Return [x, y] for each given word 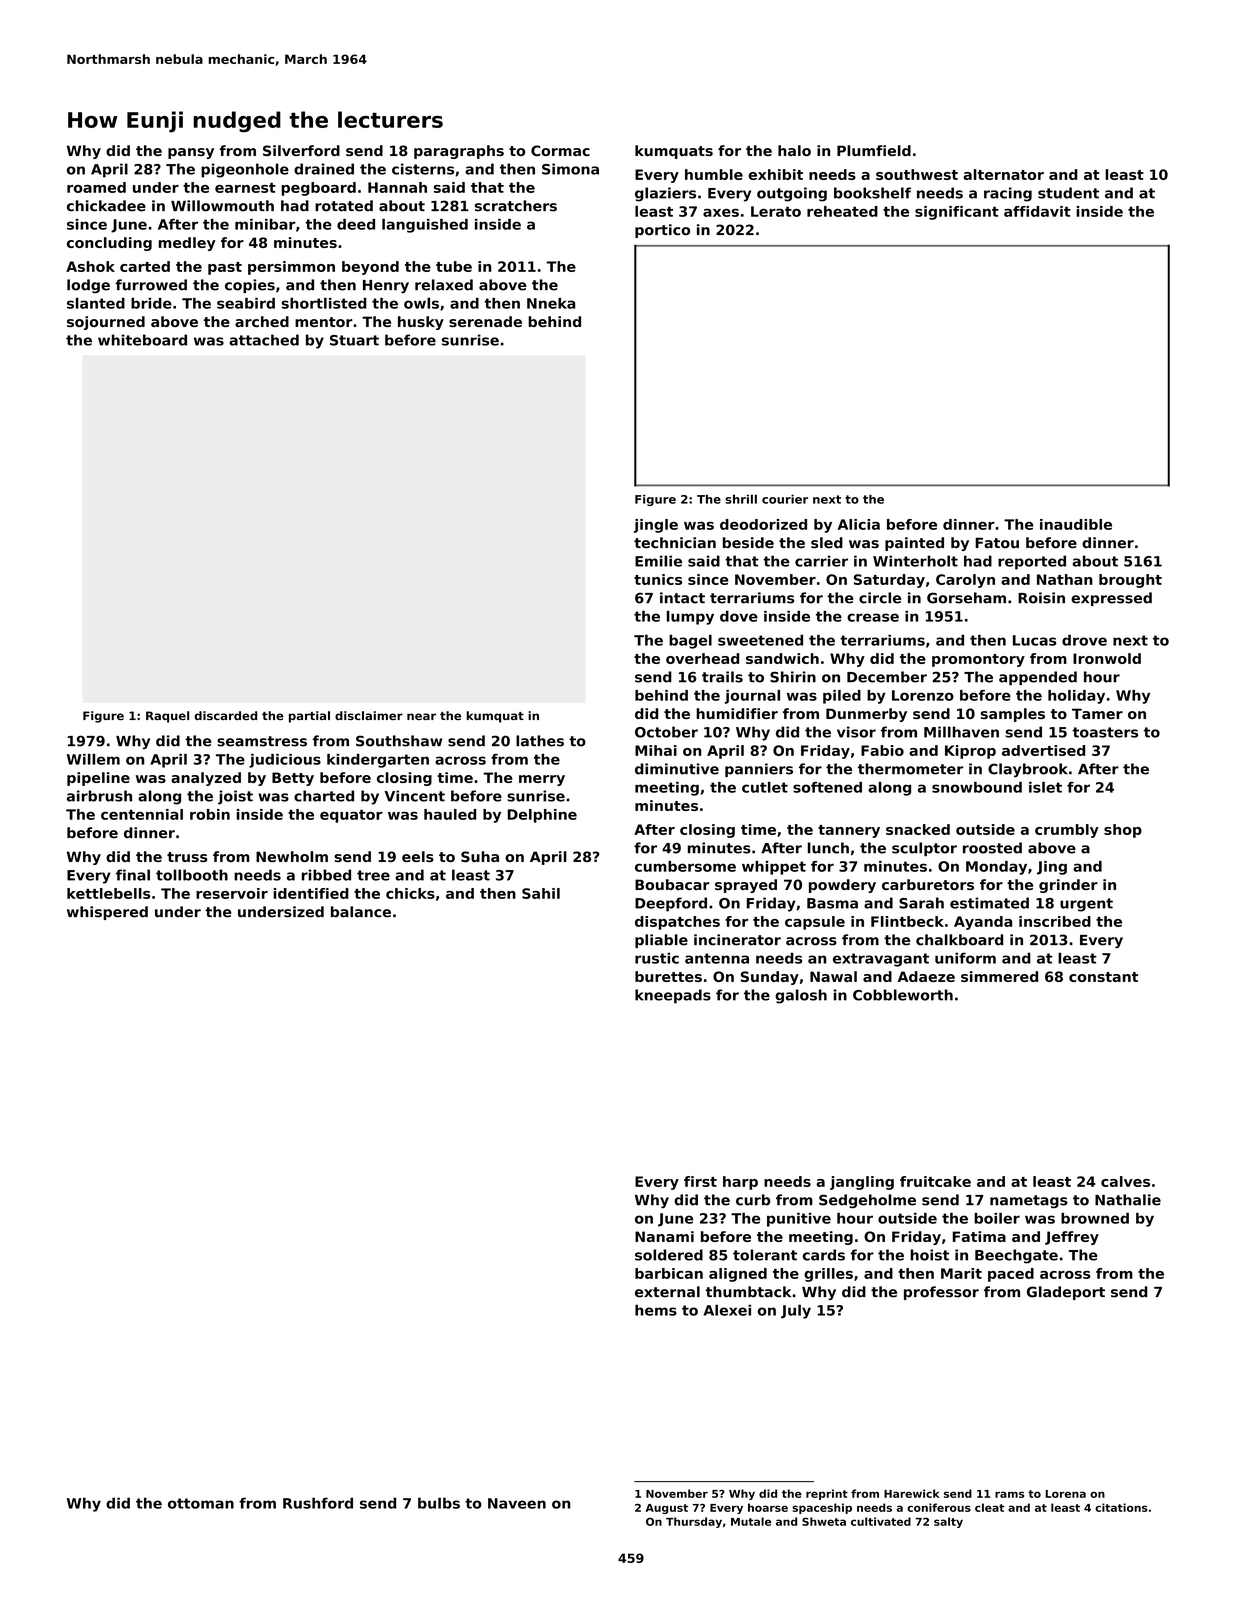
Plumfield [874, 150]
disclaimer [369, 715]
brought [1130, 581]
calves [1125, 1181]
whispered [107, 913]
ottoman [201, 1503]
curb [753, 1200]
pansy [191, 153]
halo [794, 150]
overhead [702, 658]
